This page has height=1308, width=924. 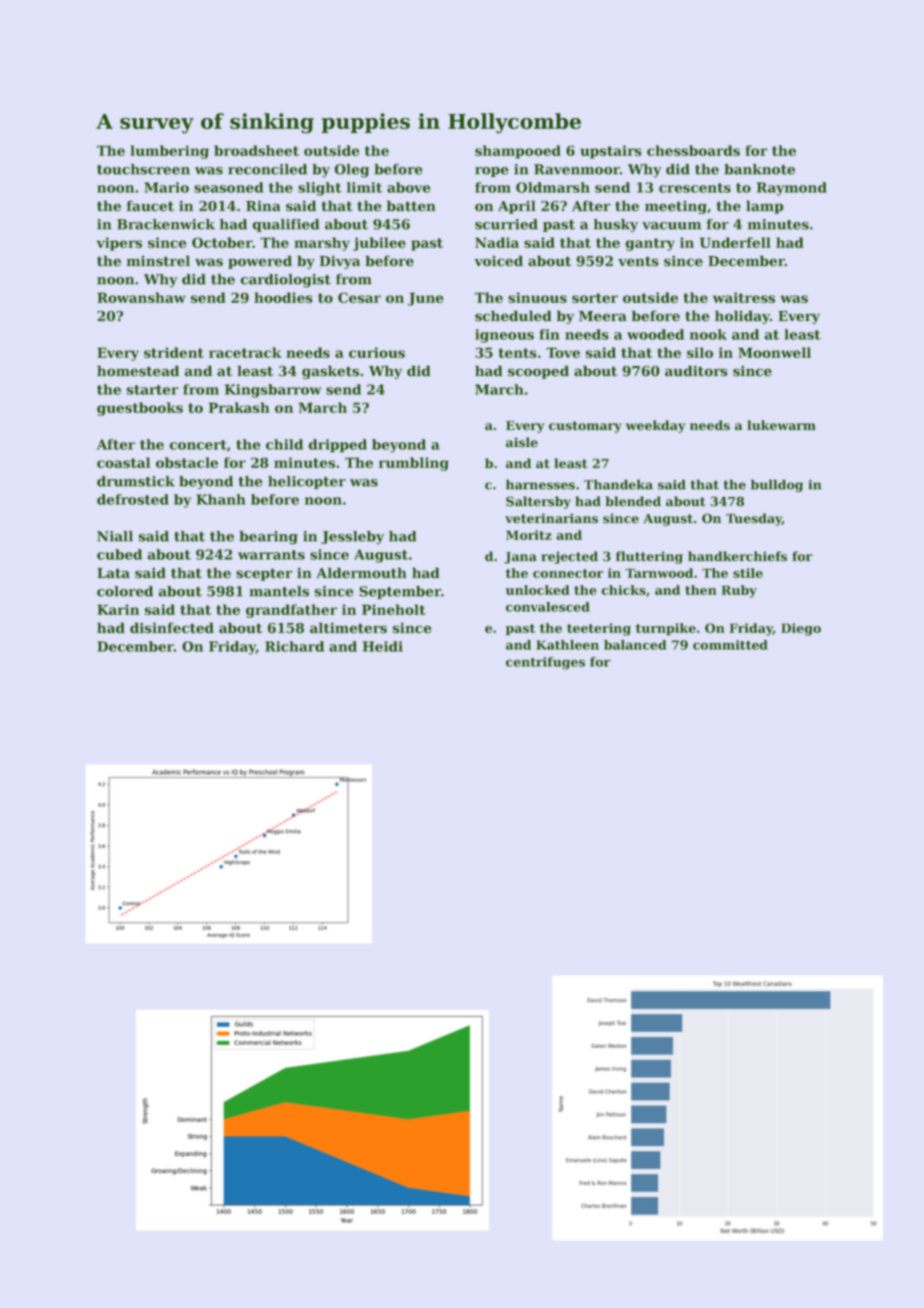 What do you see at coordinates (742, 317) in the page?
I see `holiday` at bounding box center [742, 317].
